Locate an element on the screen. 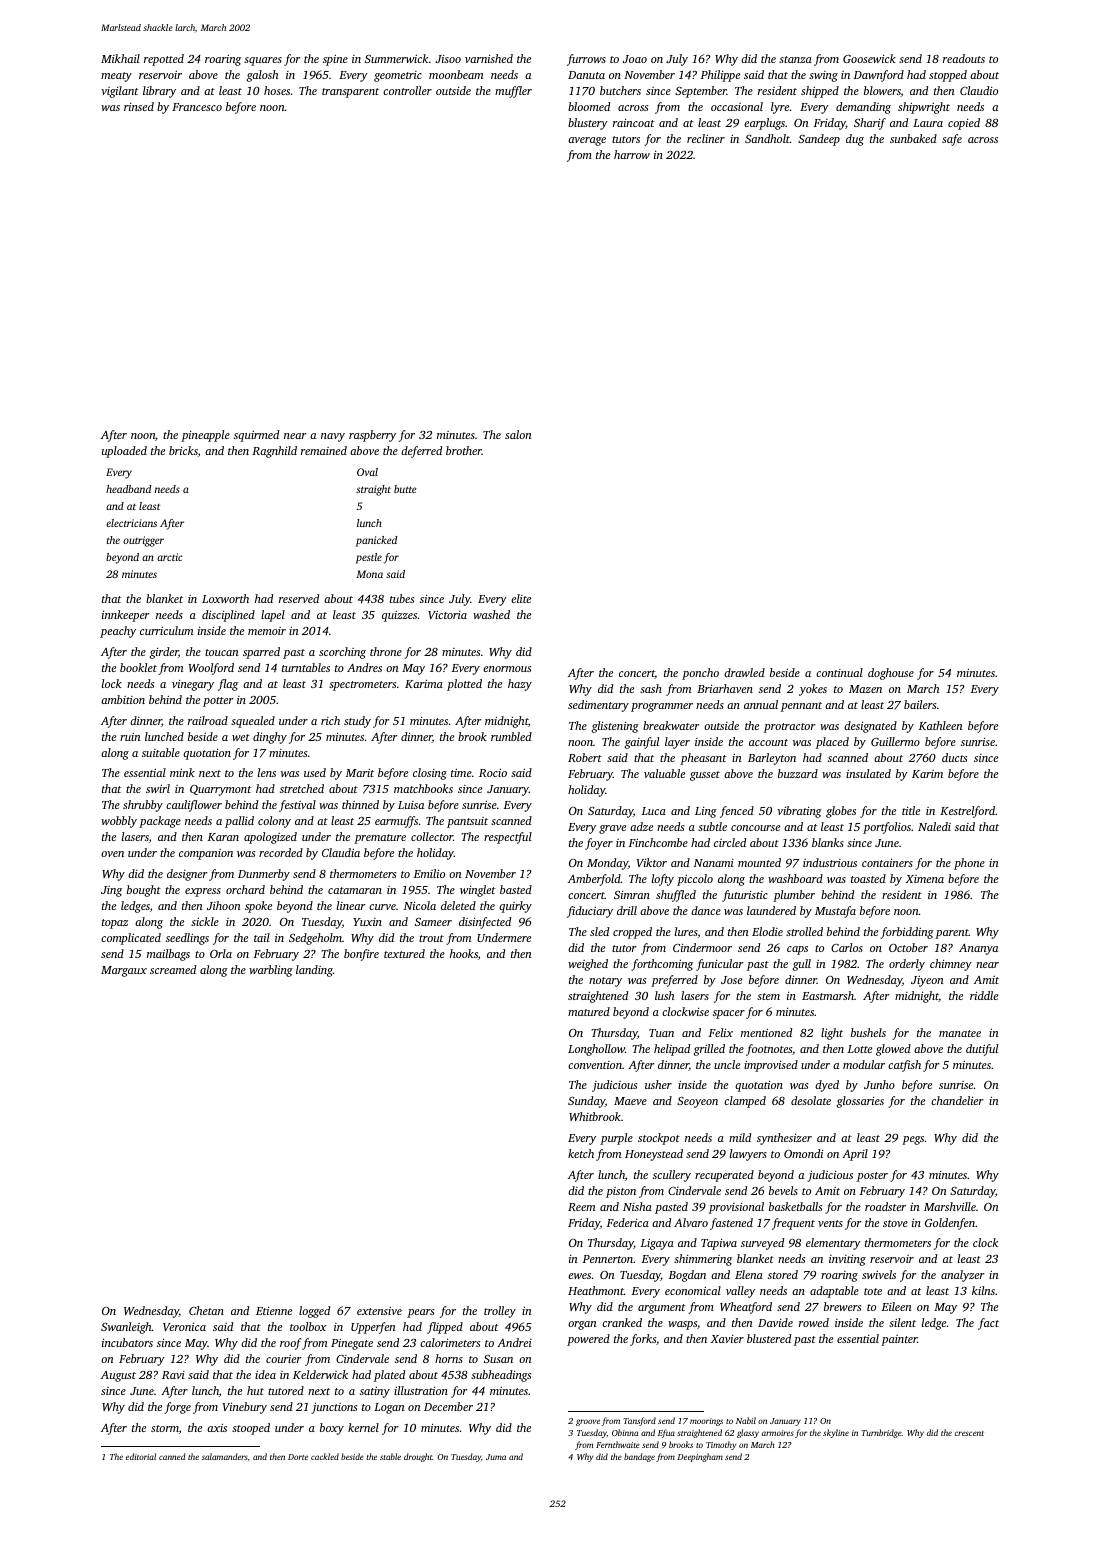  elite is located at coordinates (521, 598).
